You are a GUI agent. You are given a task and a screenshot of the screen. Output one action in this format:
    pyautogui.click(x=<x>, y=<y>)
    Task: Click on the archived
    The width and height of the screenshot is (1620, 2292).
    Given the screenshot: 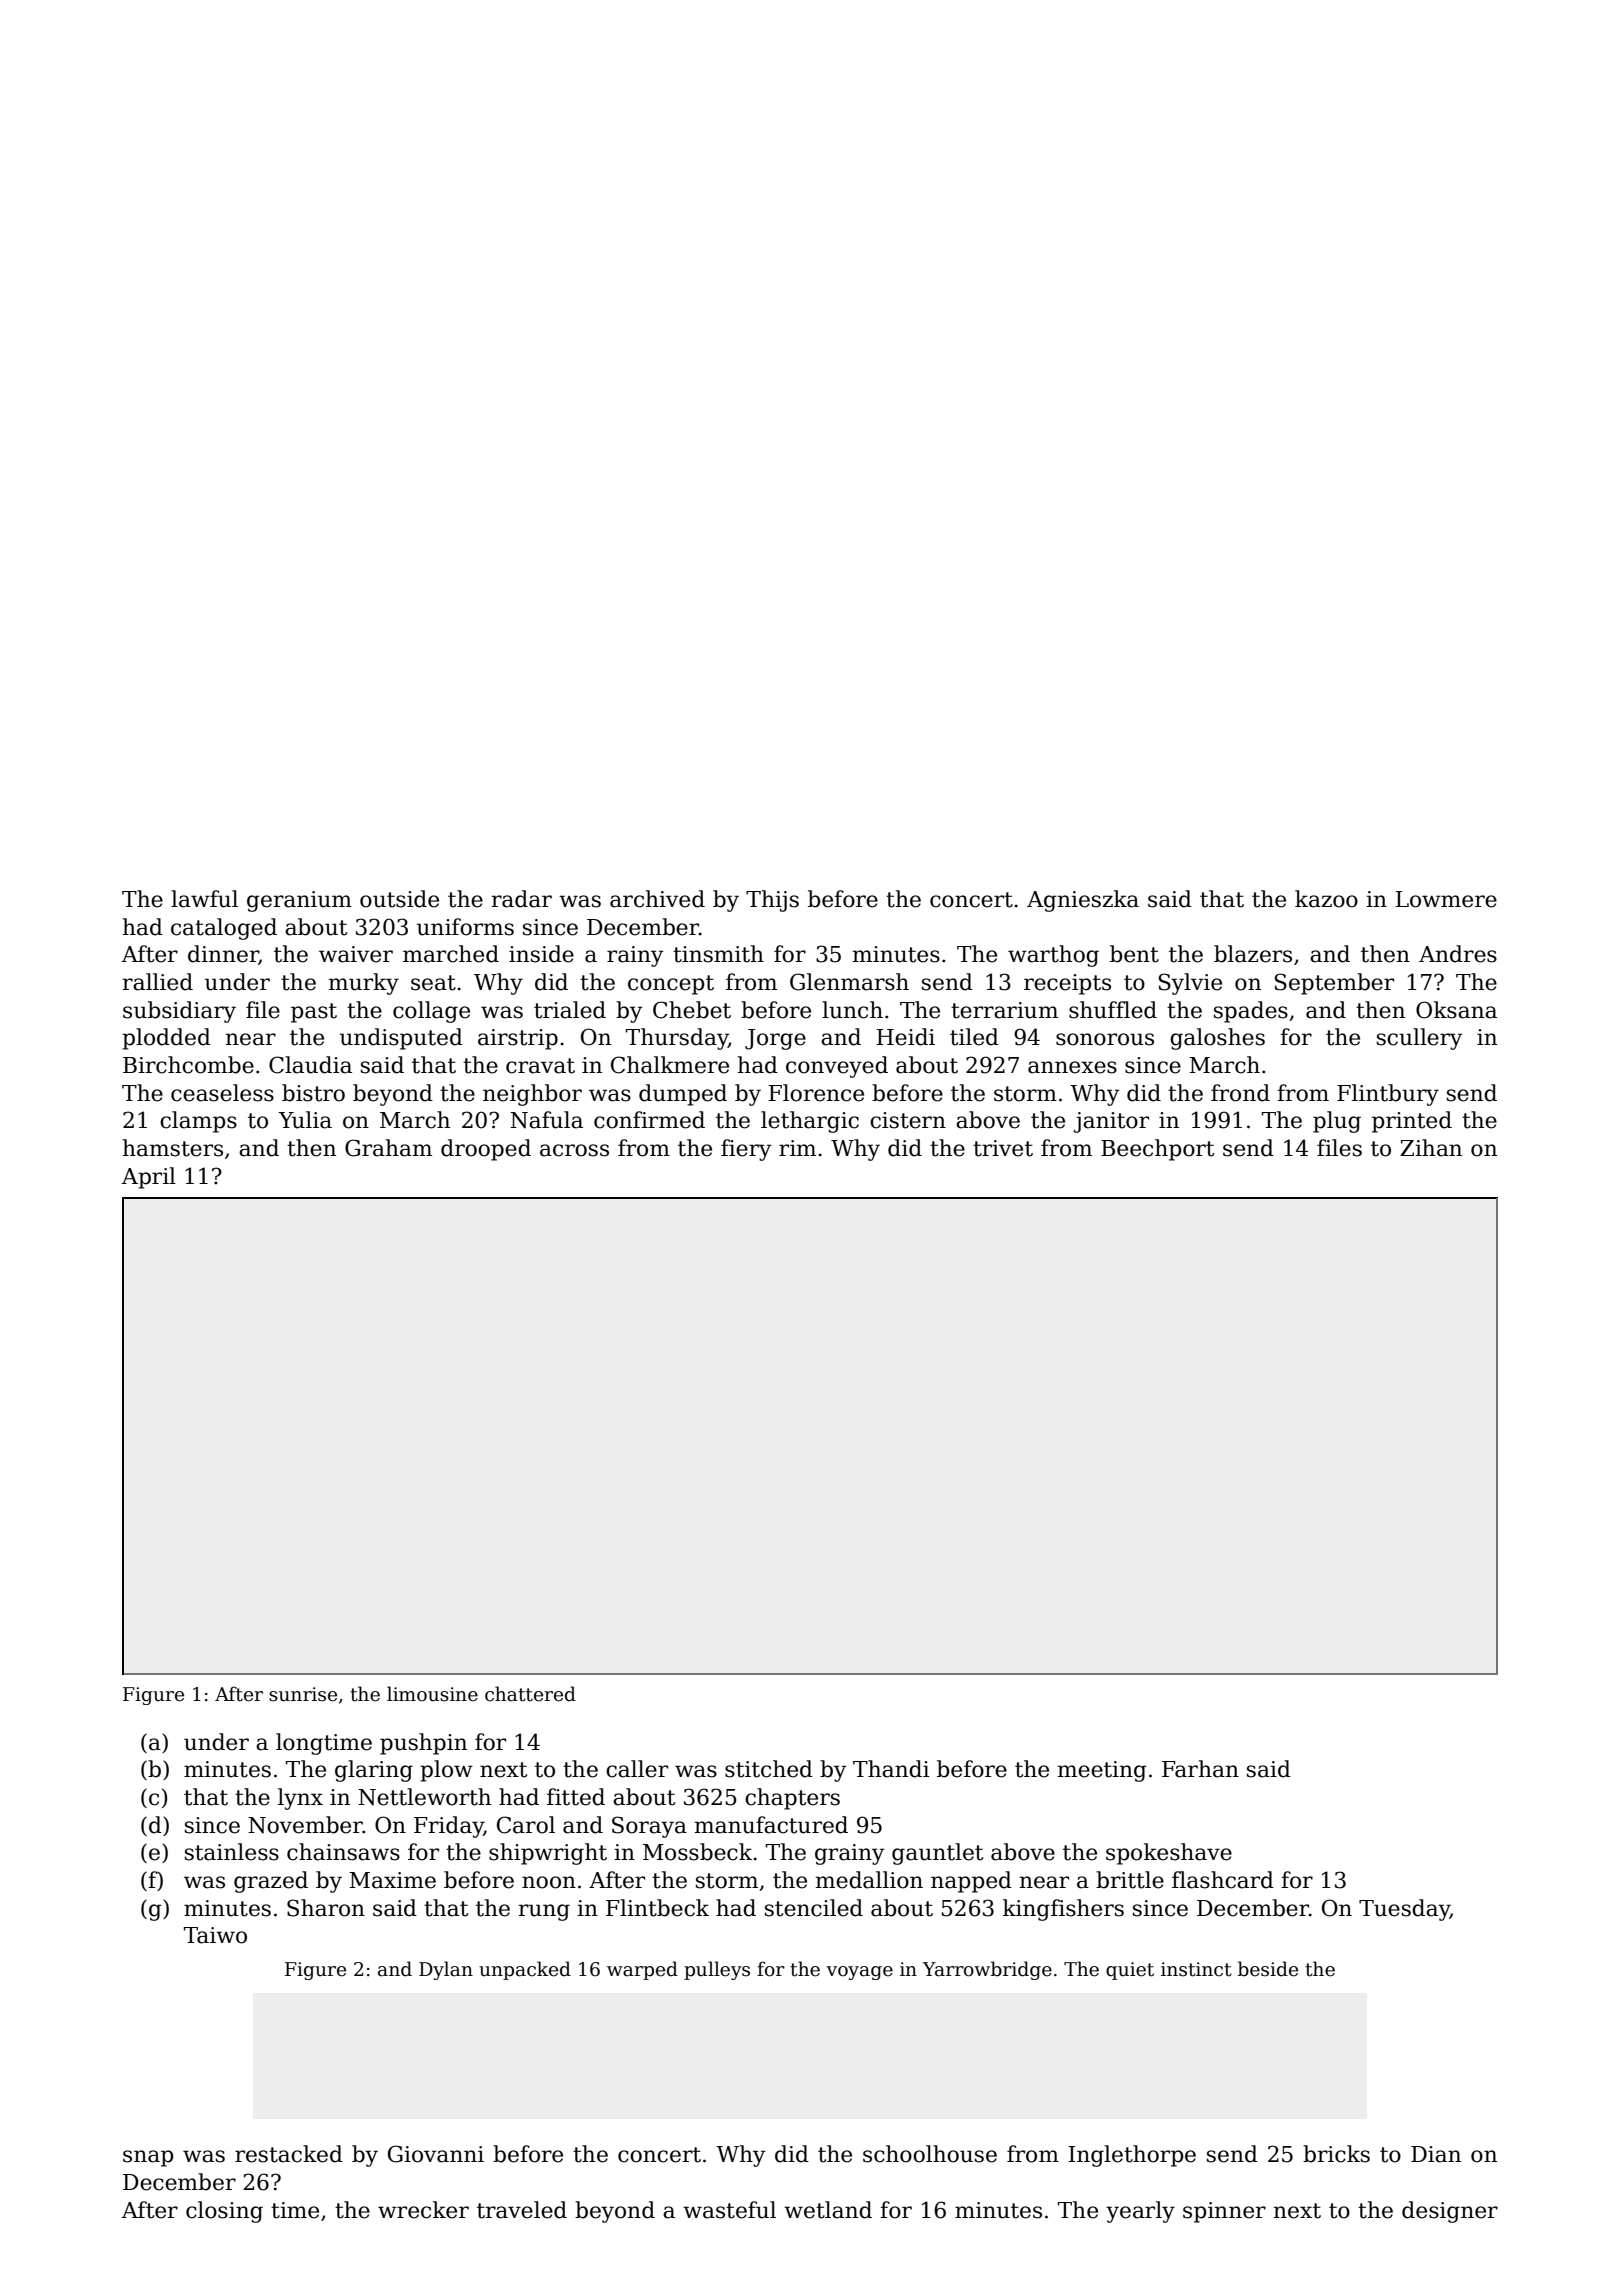 What is the action you would take?
    pyautogui.click(x=657, y=899)
